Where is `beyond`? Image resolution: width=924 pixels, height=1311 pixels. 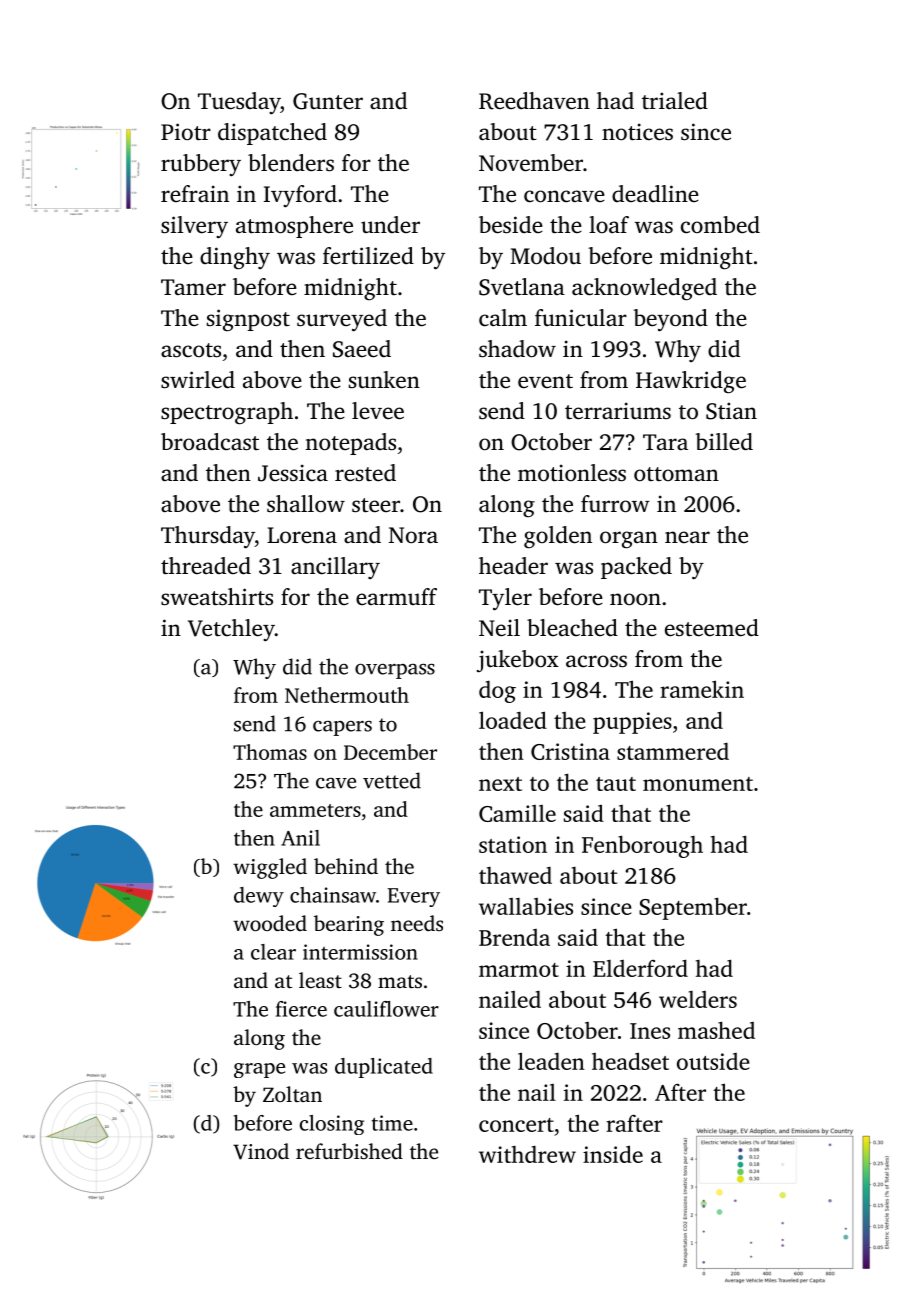 beyond is located at coordinates (670, 320).
